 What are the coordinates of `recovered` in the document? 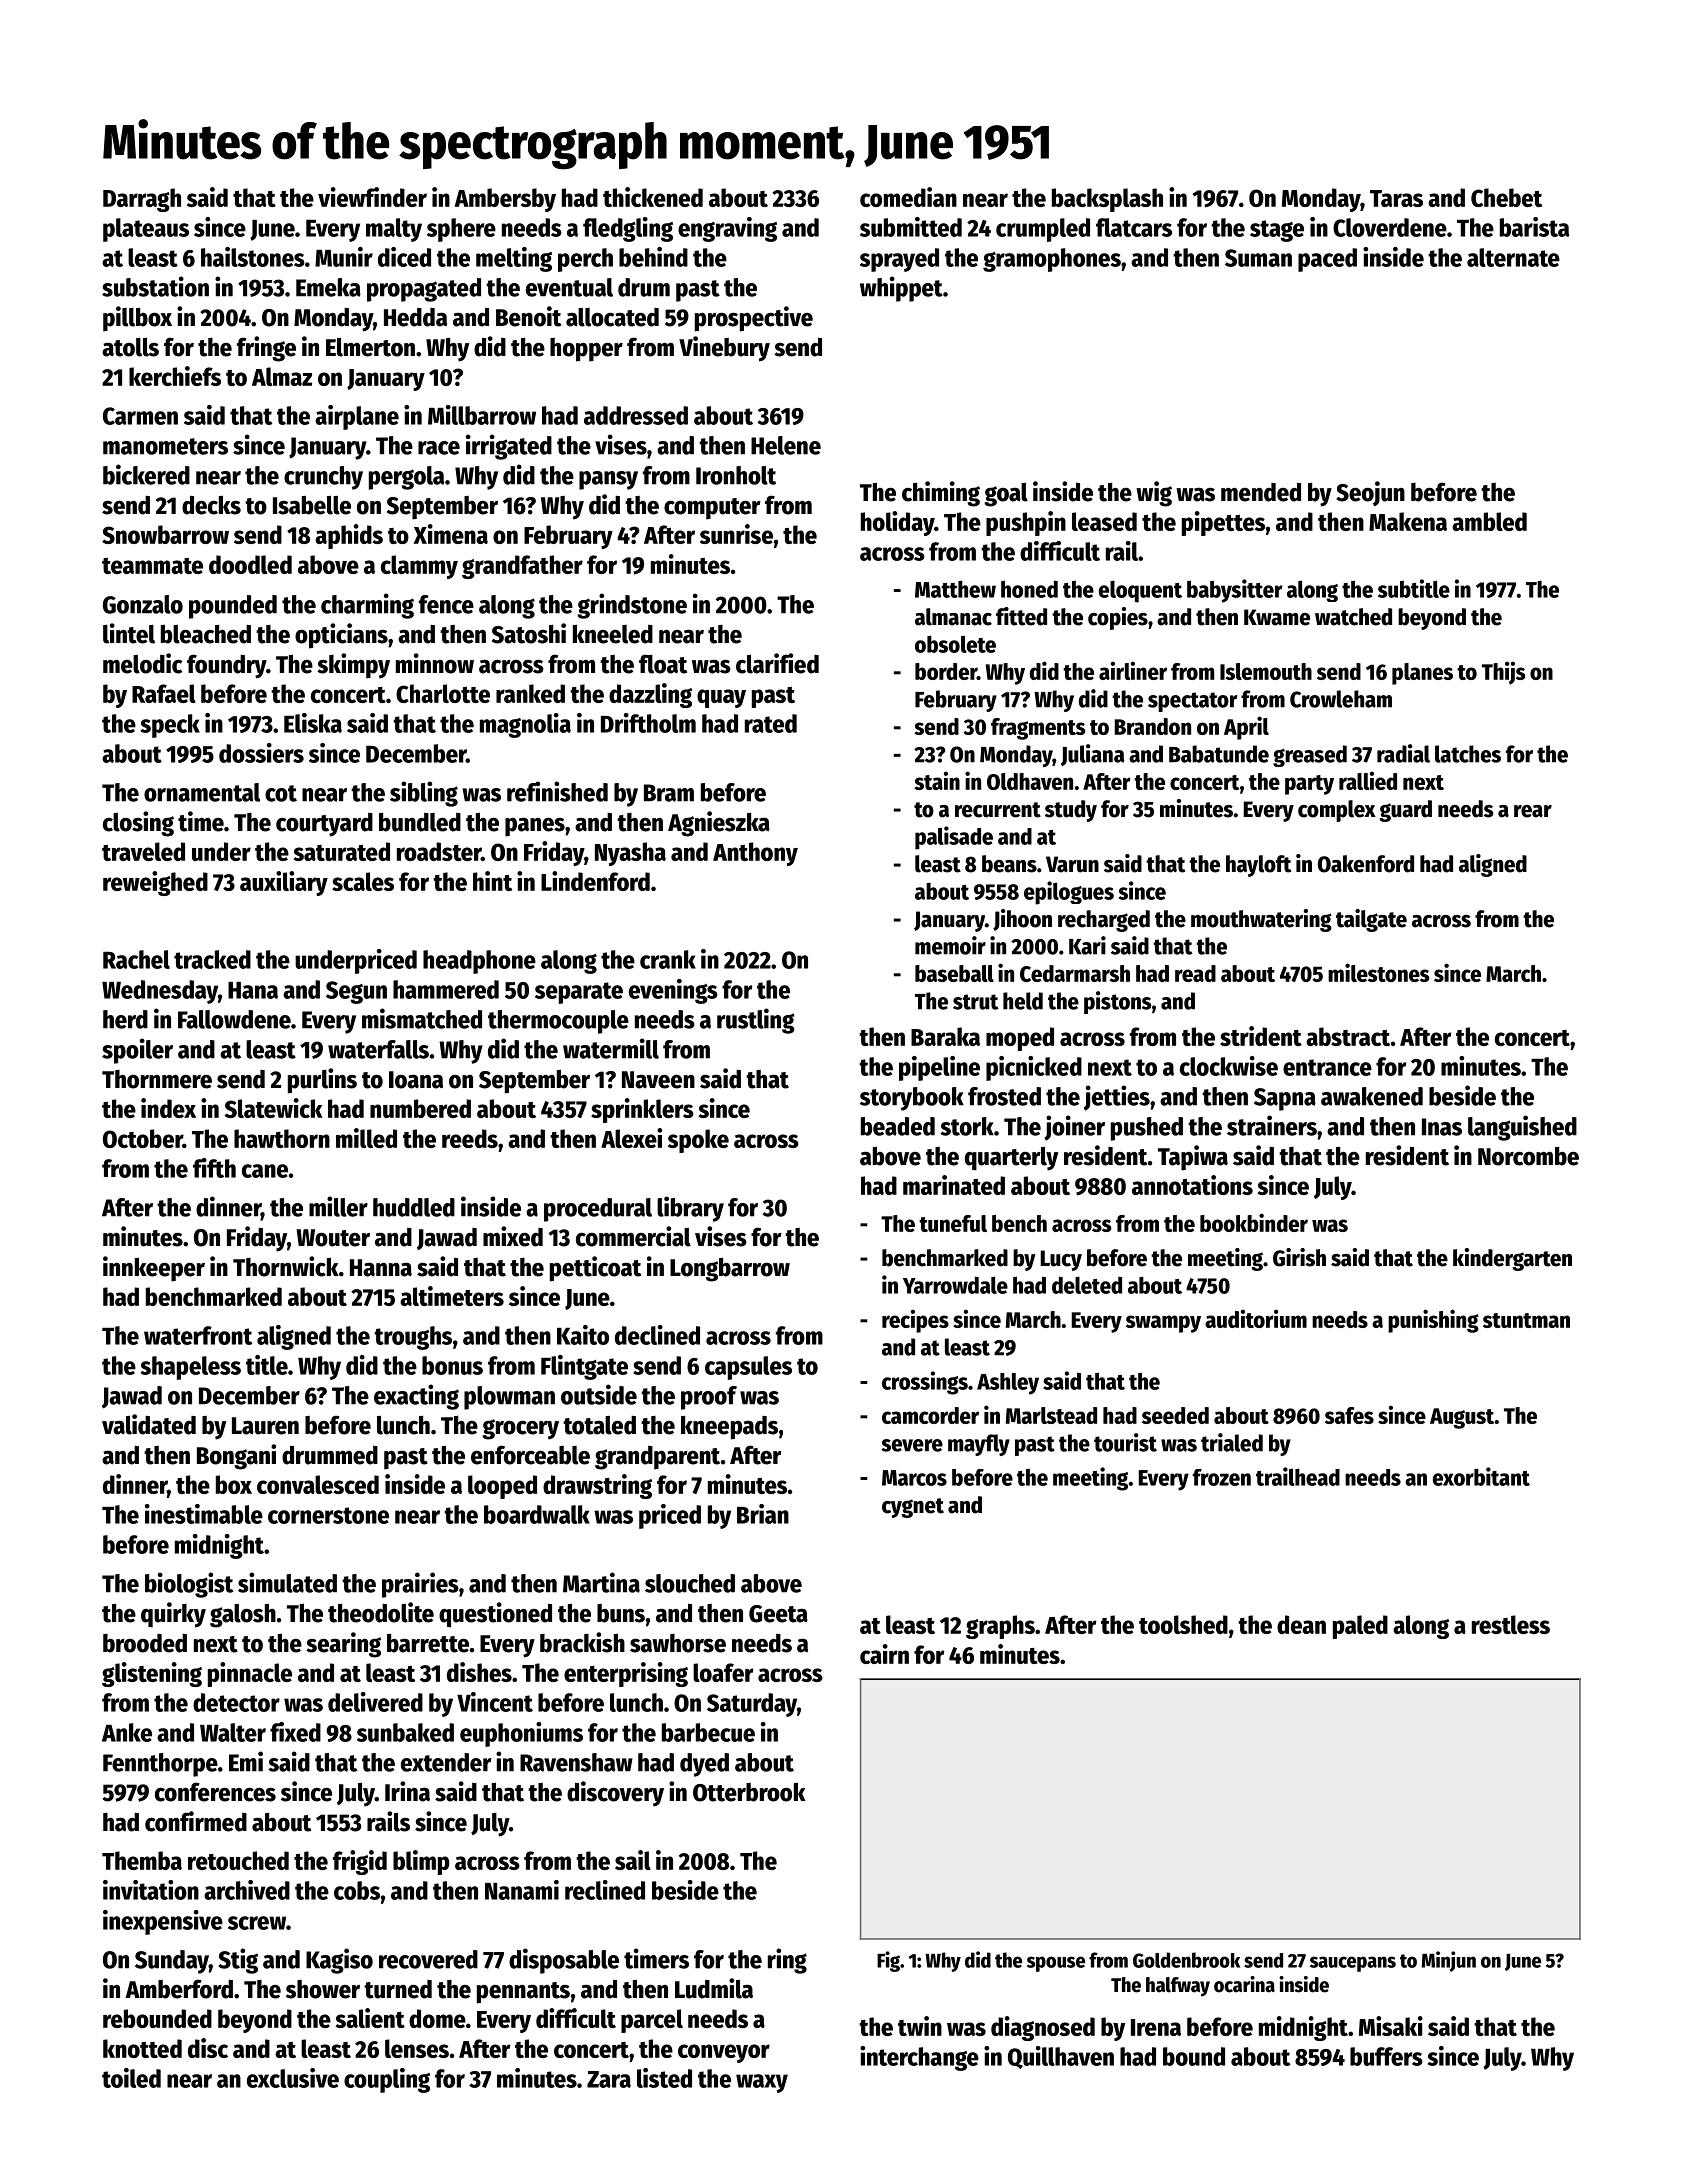 It's located at (428, 1959).
